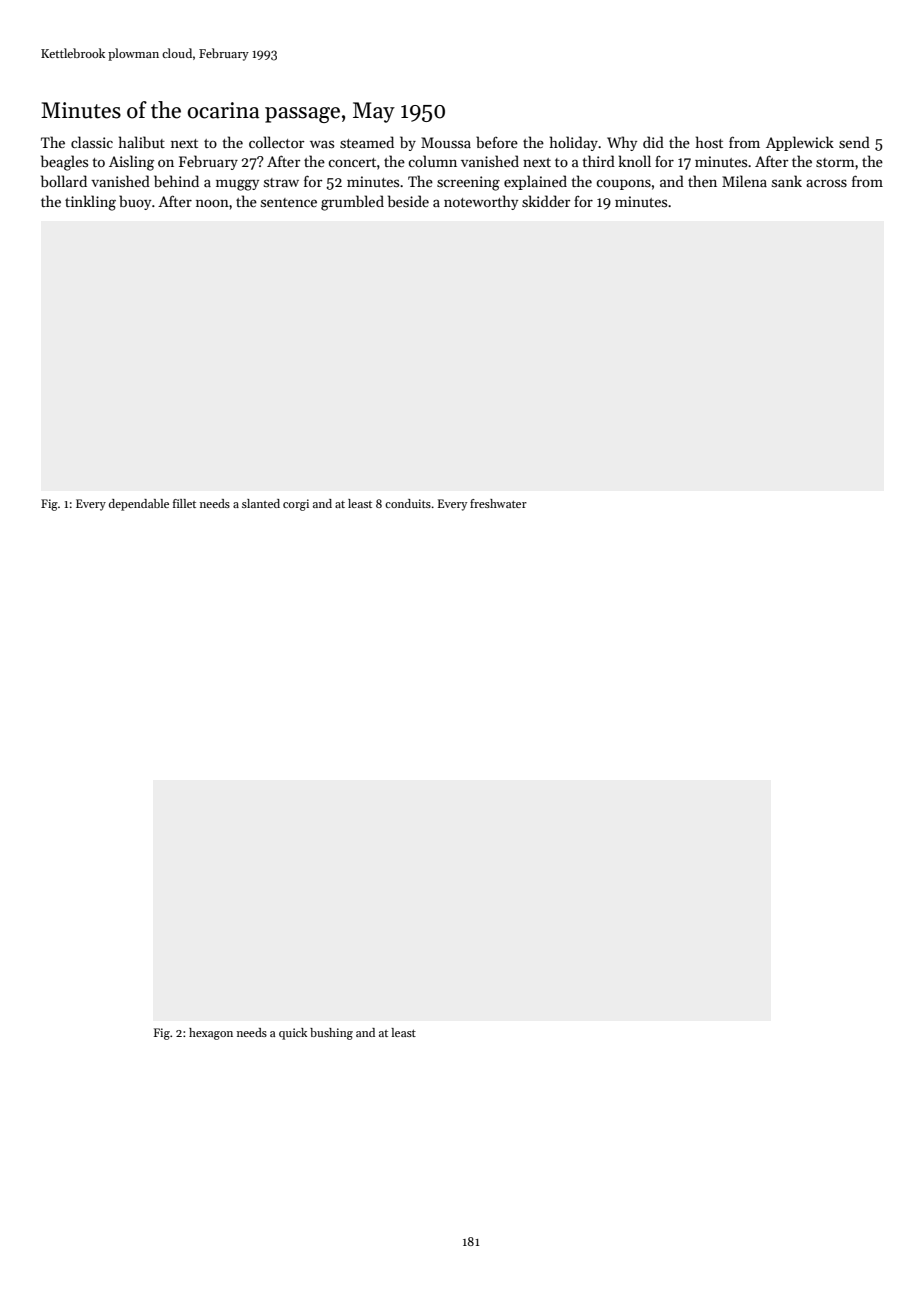 Image resolution: width=924 pixels, height=1308 pixels. Describe the element at coordinates (293, 1034) in the image. I see `quick` at that location.
